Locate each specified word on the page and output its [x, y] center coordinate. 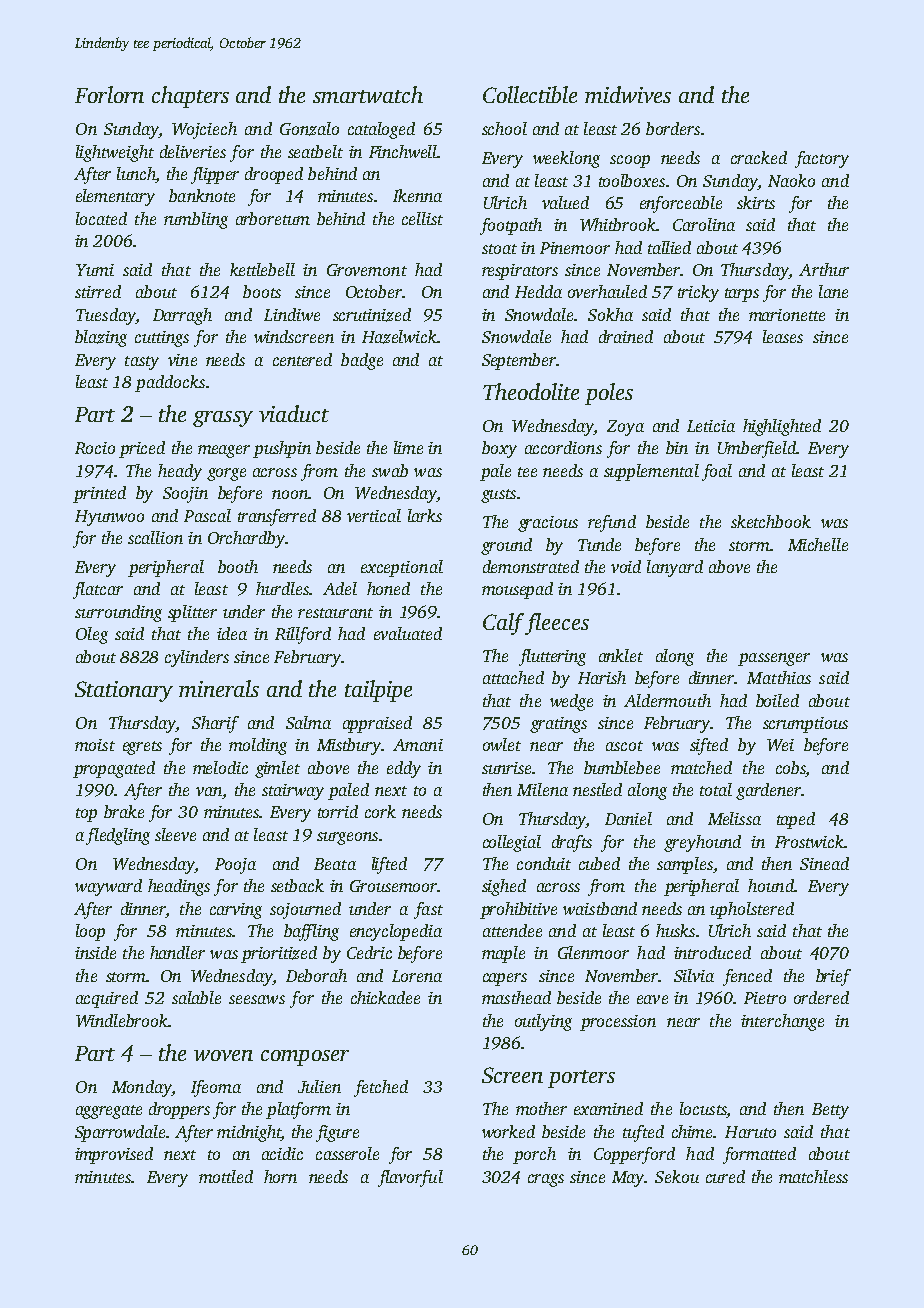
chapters [190, 97]
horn [280, 1176]
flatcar [98, 590]
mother [541, 1108]
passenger [774, 659]
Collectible [530, 94]
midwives [628, 94]
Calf [503, 624]
